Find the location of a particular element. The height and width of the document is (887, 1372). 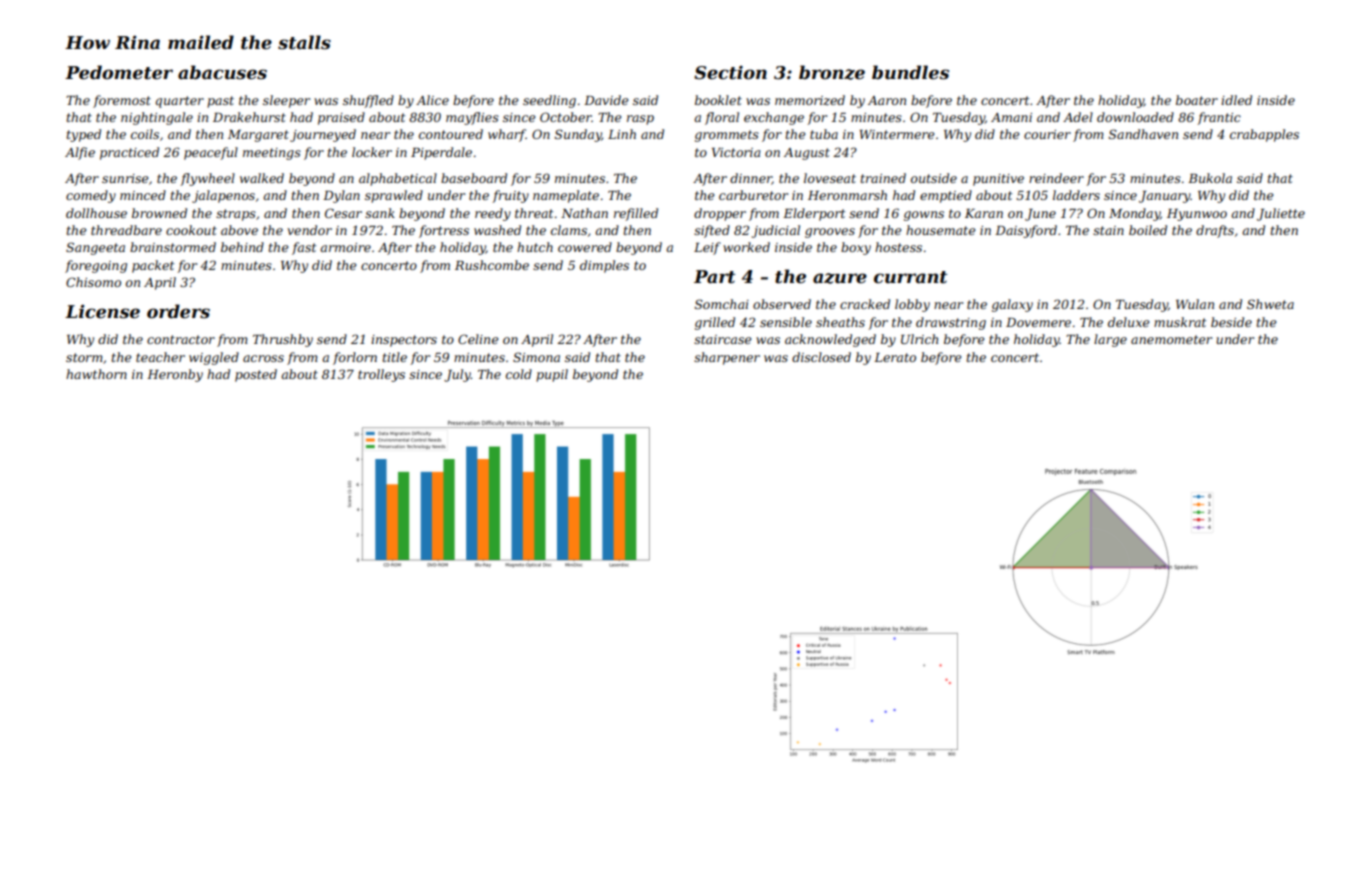

galaxy is located at coordinates (1012, 305).
